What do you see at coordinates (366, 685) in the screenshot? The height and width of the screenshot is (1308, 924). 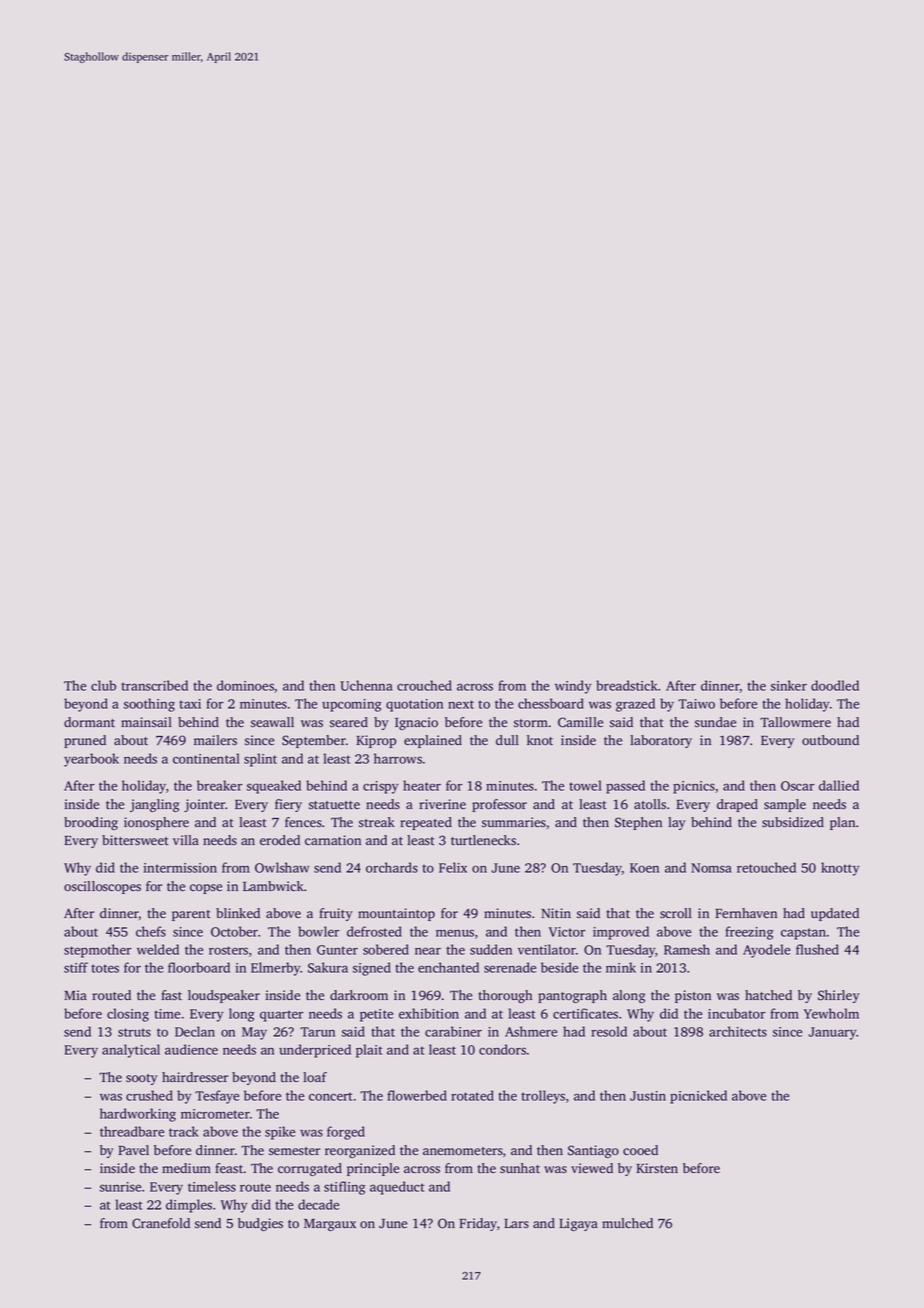 I see `Uchenna` at bounding box center [366, 685].
